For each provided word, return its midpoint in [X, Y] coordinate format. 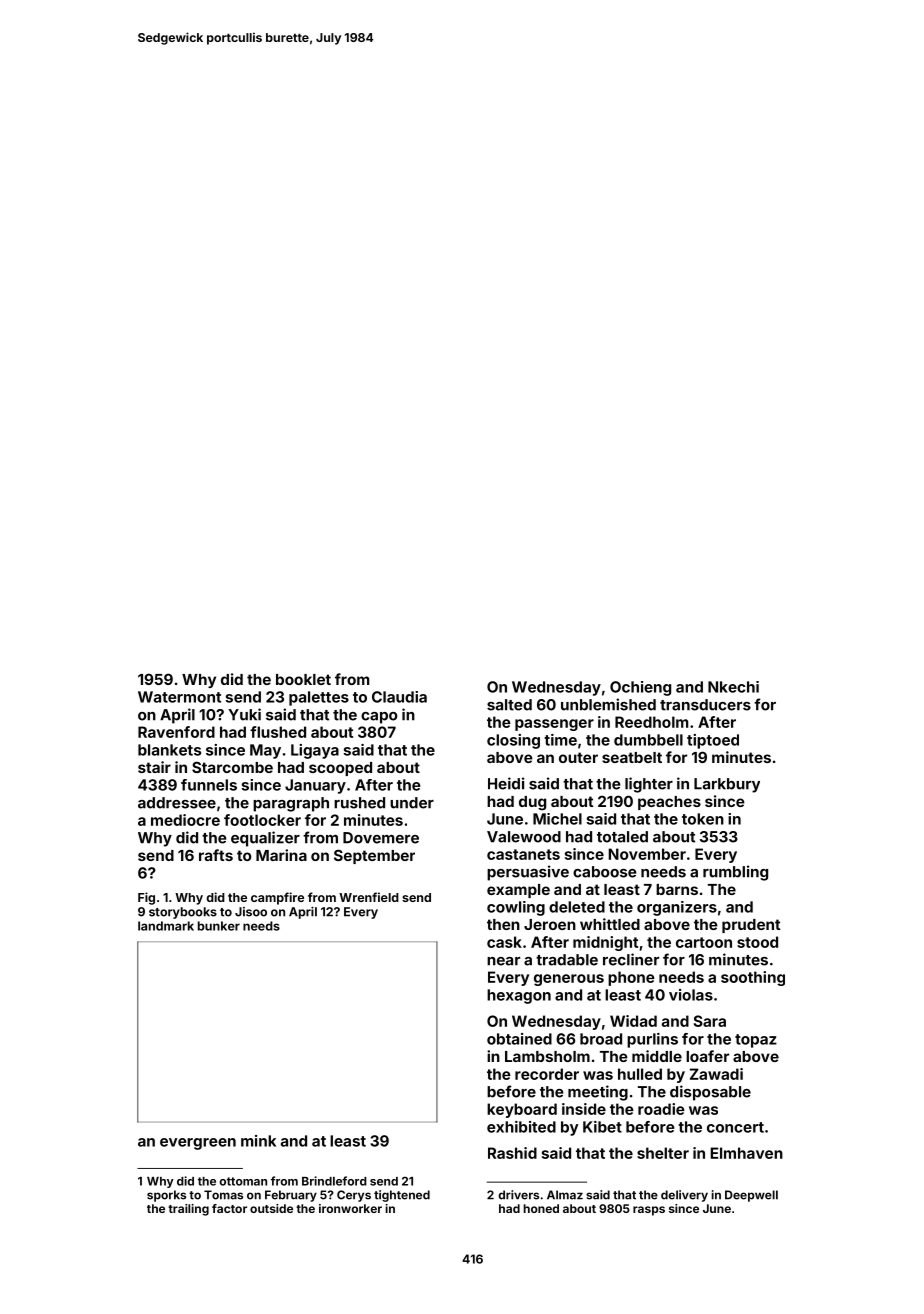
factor [229, 1208]
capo [379, 718]
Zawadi [716, 1074]
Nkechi [733, 687]
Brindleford [334, 1181]
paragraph [291, 804]
